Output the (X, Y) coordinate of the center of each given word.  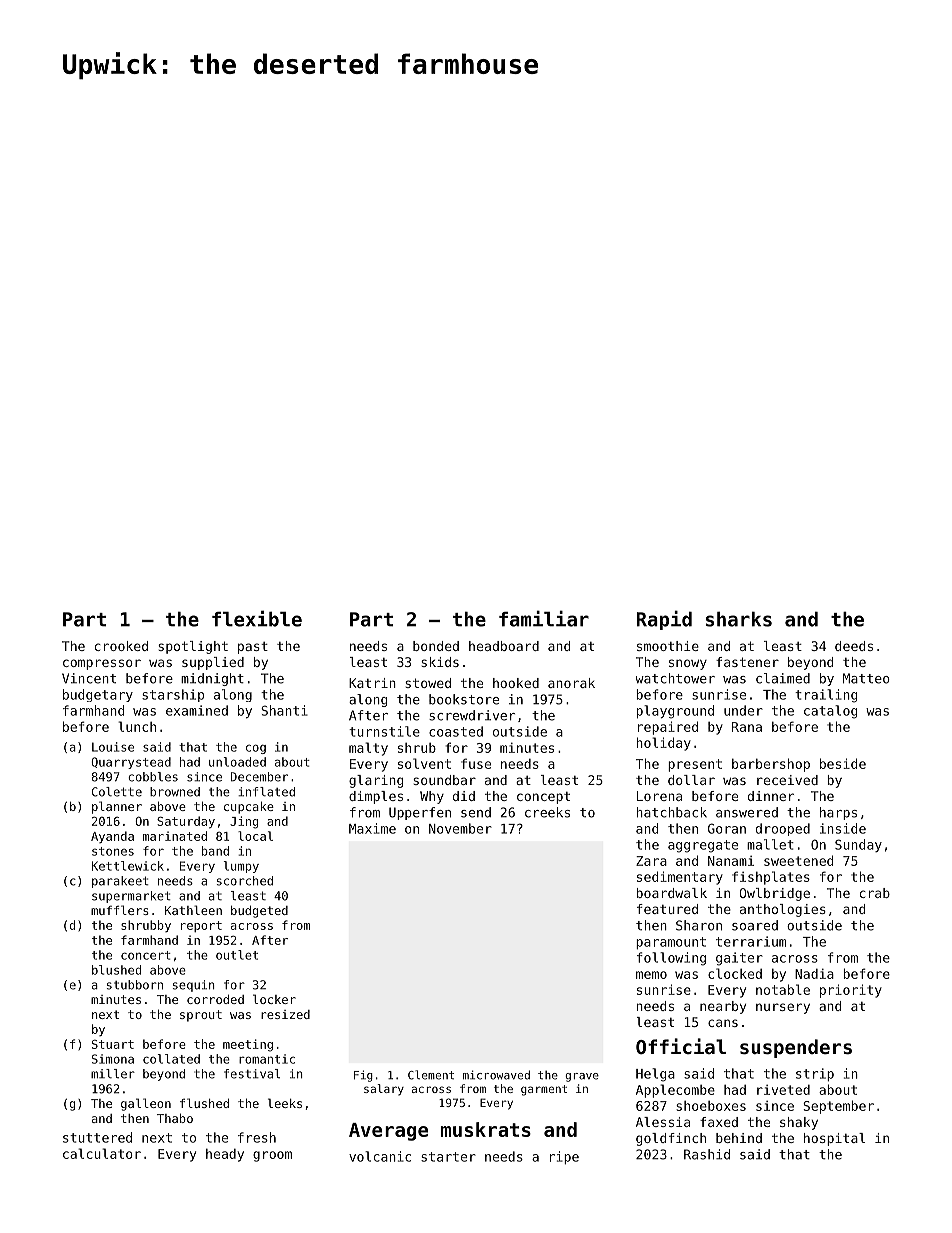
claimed (783, 678)
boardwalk (672, 893)
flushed (204, 1103)
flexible (257, 618)
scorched (245, 881)
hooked (516, 683)
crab (875, 893)
